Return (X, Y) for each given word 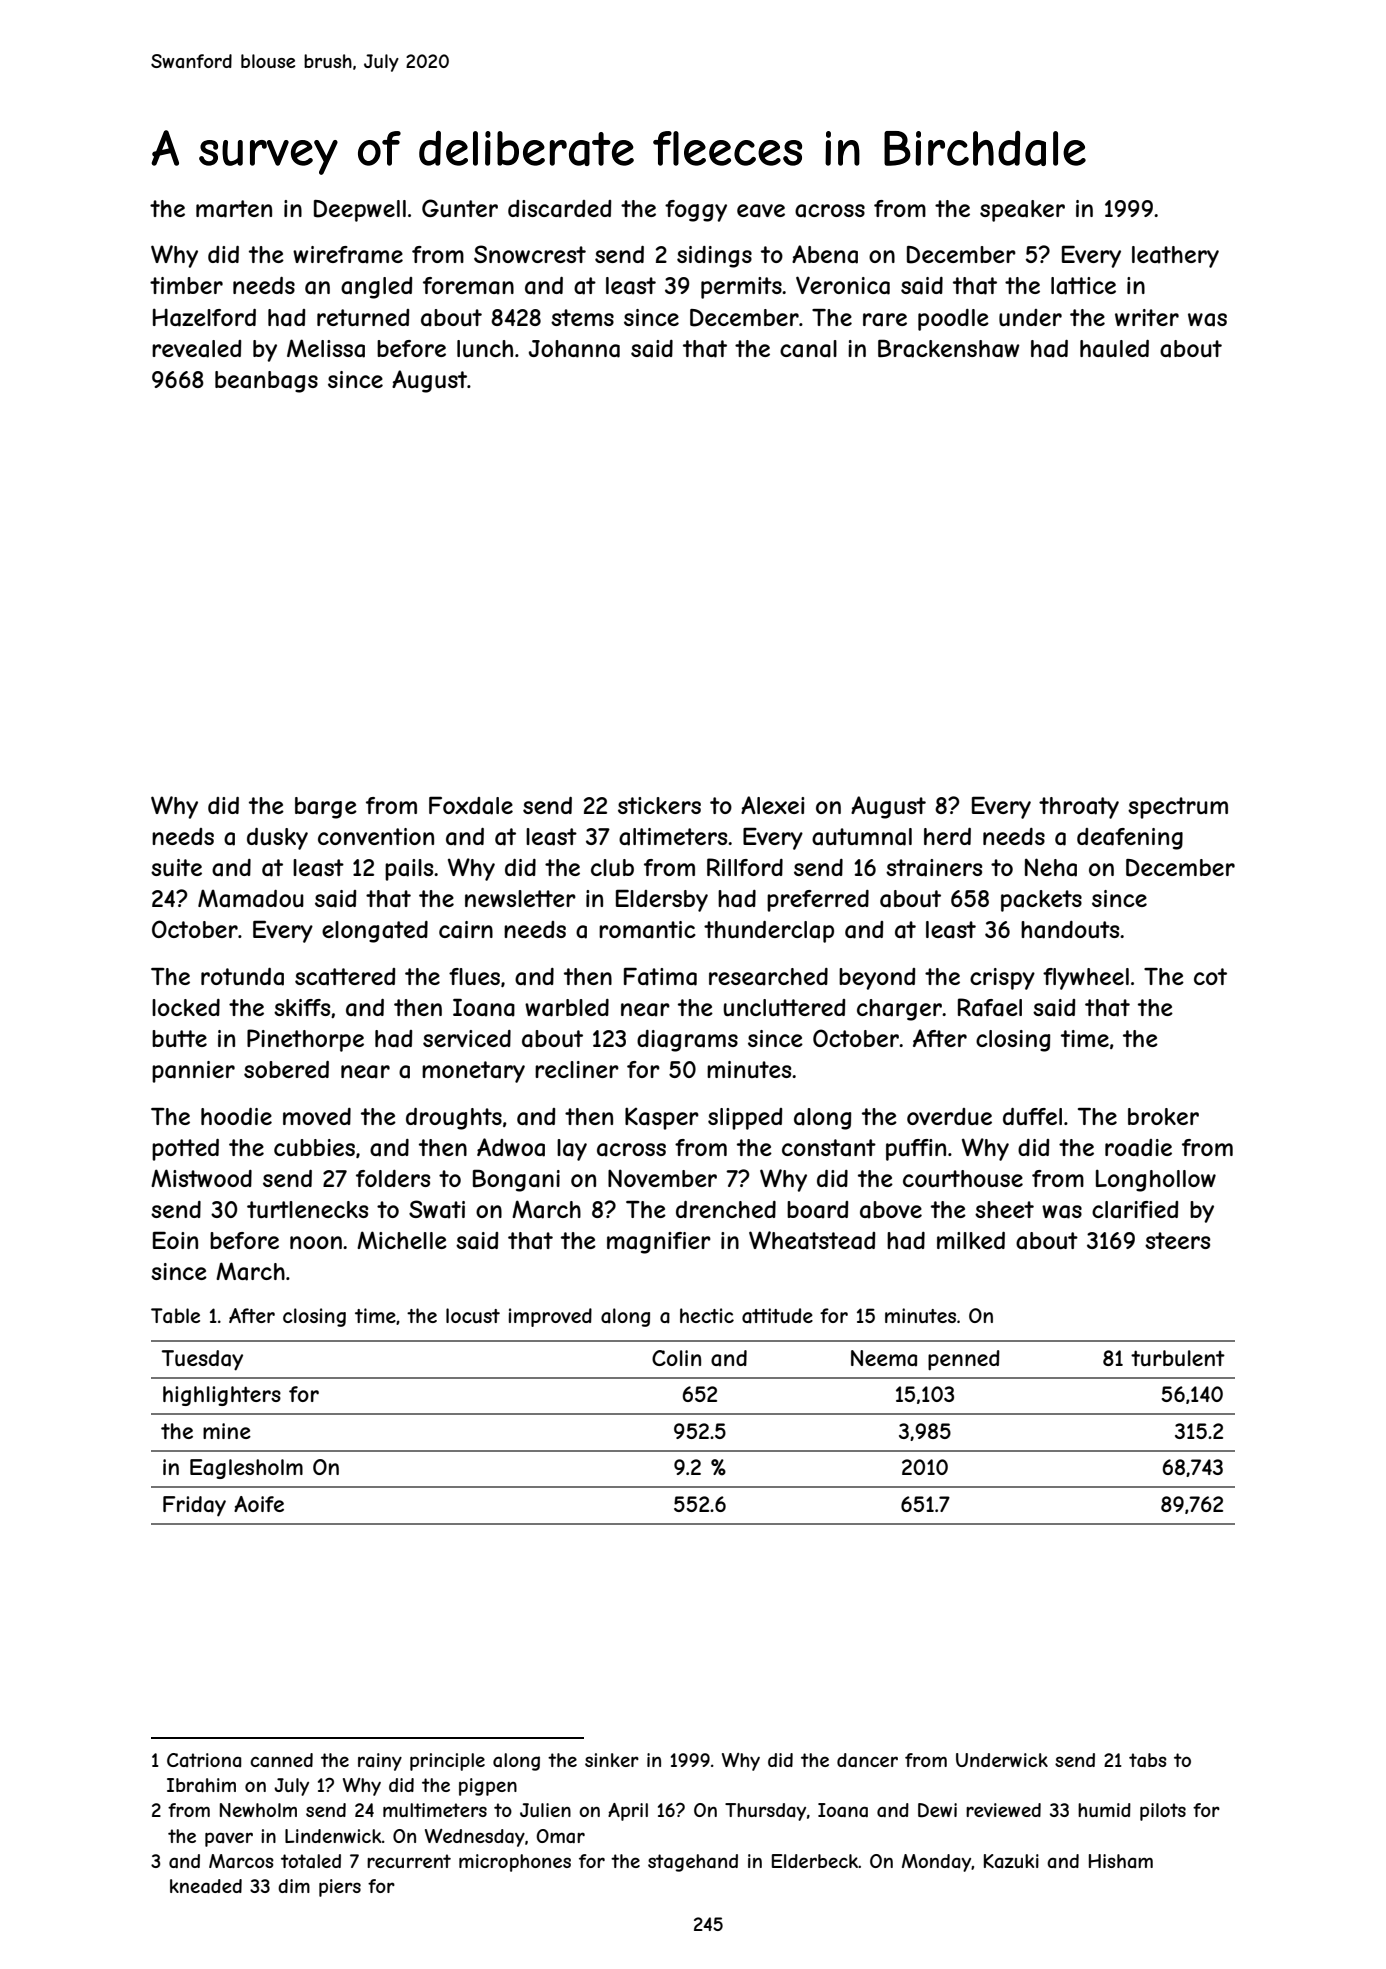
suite (176, 867)
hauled (1114, 349)
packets (1041, 901)
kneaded (206, 1886)
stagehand (693, 1863)
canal (808, 349)
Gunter (460, 208)
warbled (567, 1008)
